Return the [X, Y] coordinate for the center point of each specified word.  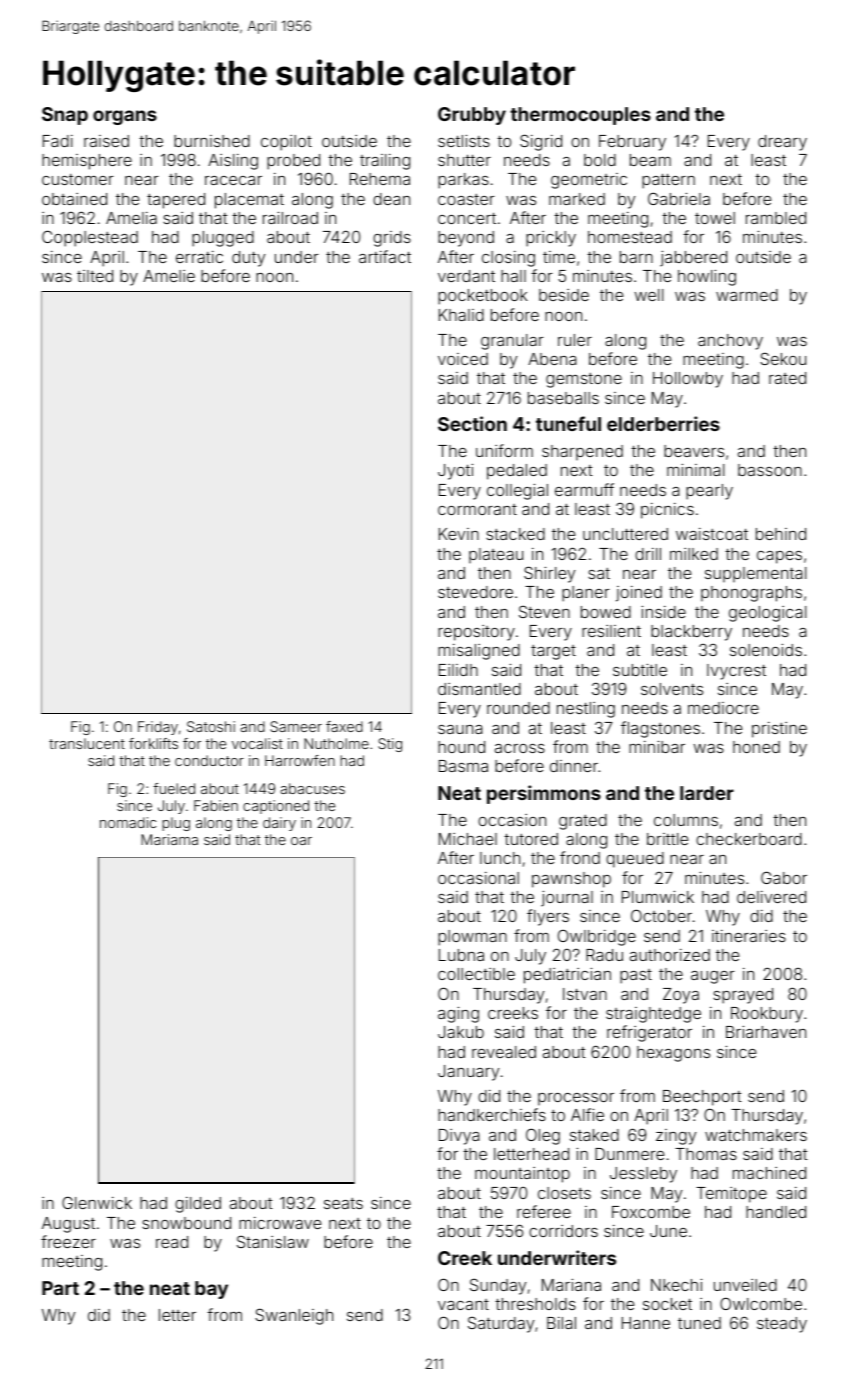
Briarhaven [766, 1031]
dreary [782, 143]
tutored [531, 839]
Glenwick [97, 1202]
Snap [65, 116]
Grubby [472, 116]
